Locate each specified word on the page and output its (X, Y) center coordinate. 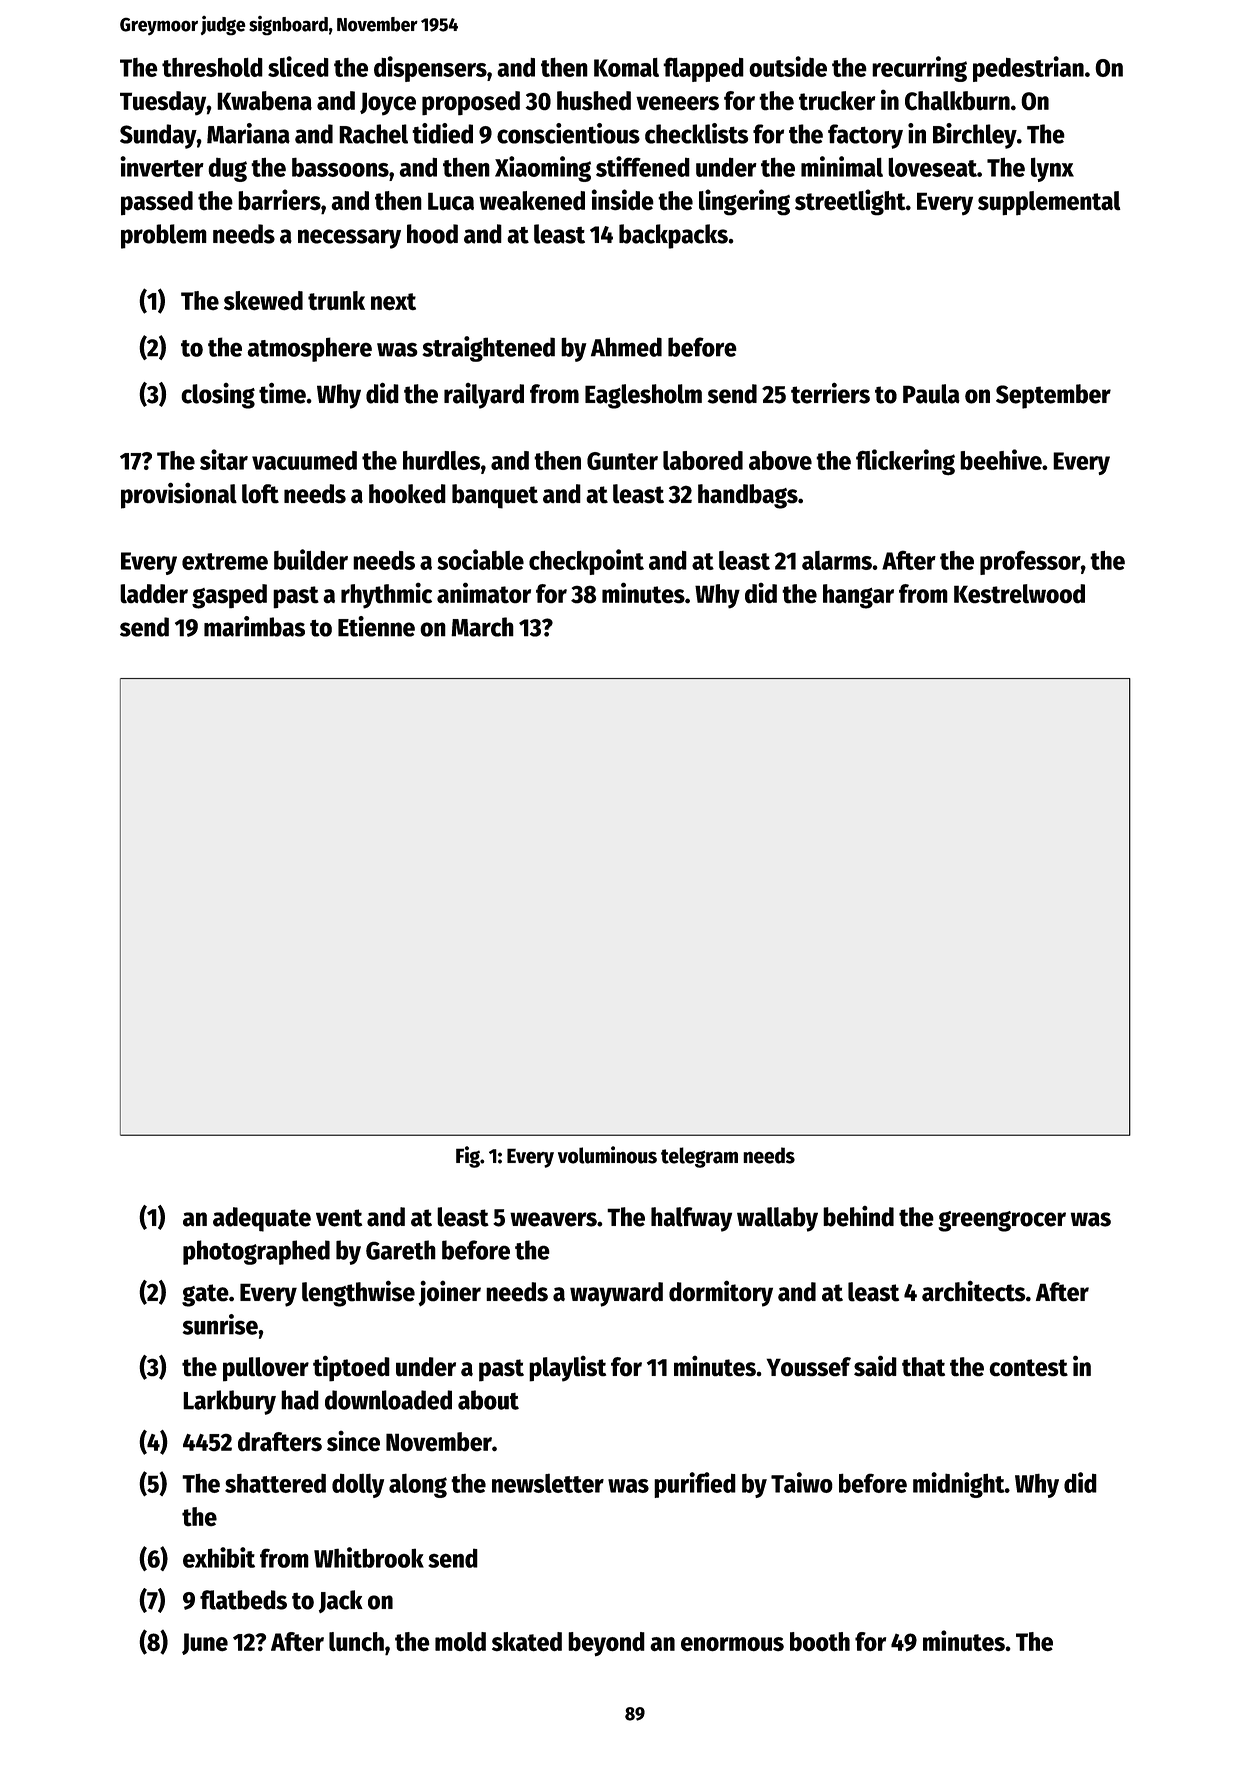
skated (527, 1642)
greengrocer (1002, 1221)
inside (623, 200)
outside (788, 66)
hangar (858, 596)
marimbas (254, 626)
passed (157, 203)
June (205, 1644)
